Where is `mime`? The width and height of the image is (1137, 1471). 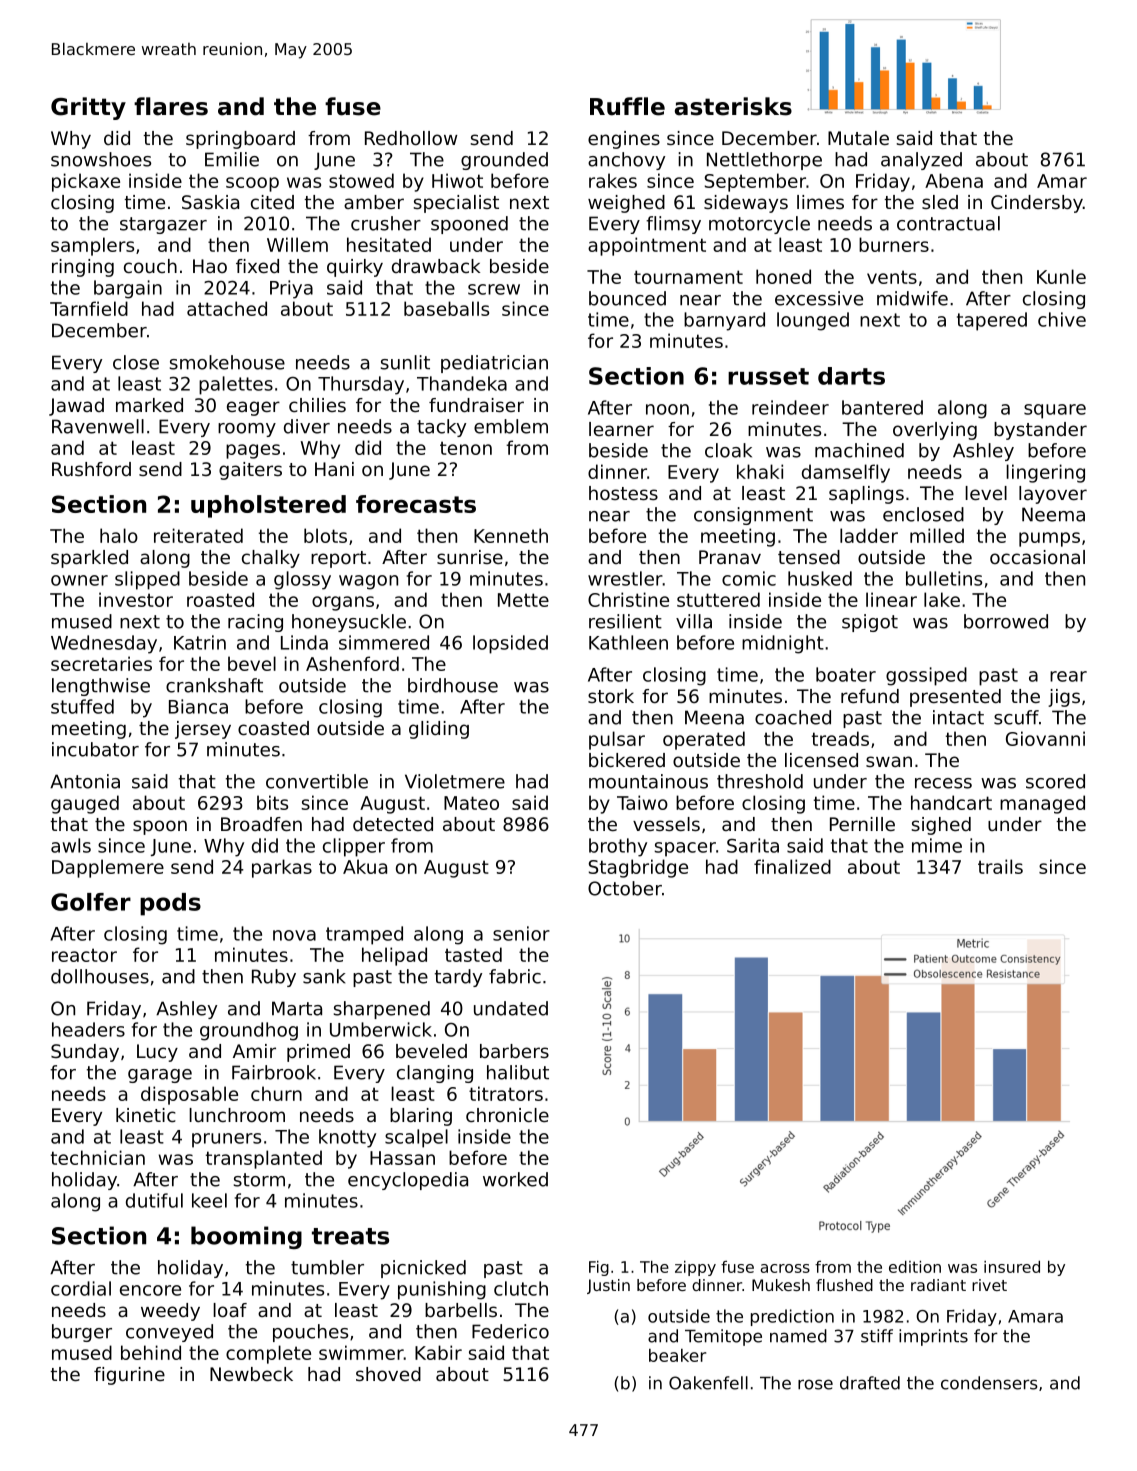
mime is located at coordinates (937, 845).
